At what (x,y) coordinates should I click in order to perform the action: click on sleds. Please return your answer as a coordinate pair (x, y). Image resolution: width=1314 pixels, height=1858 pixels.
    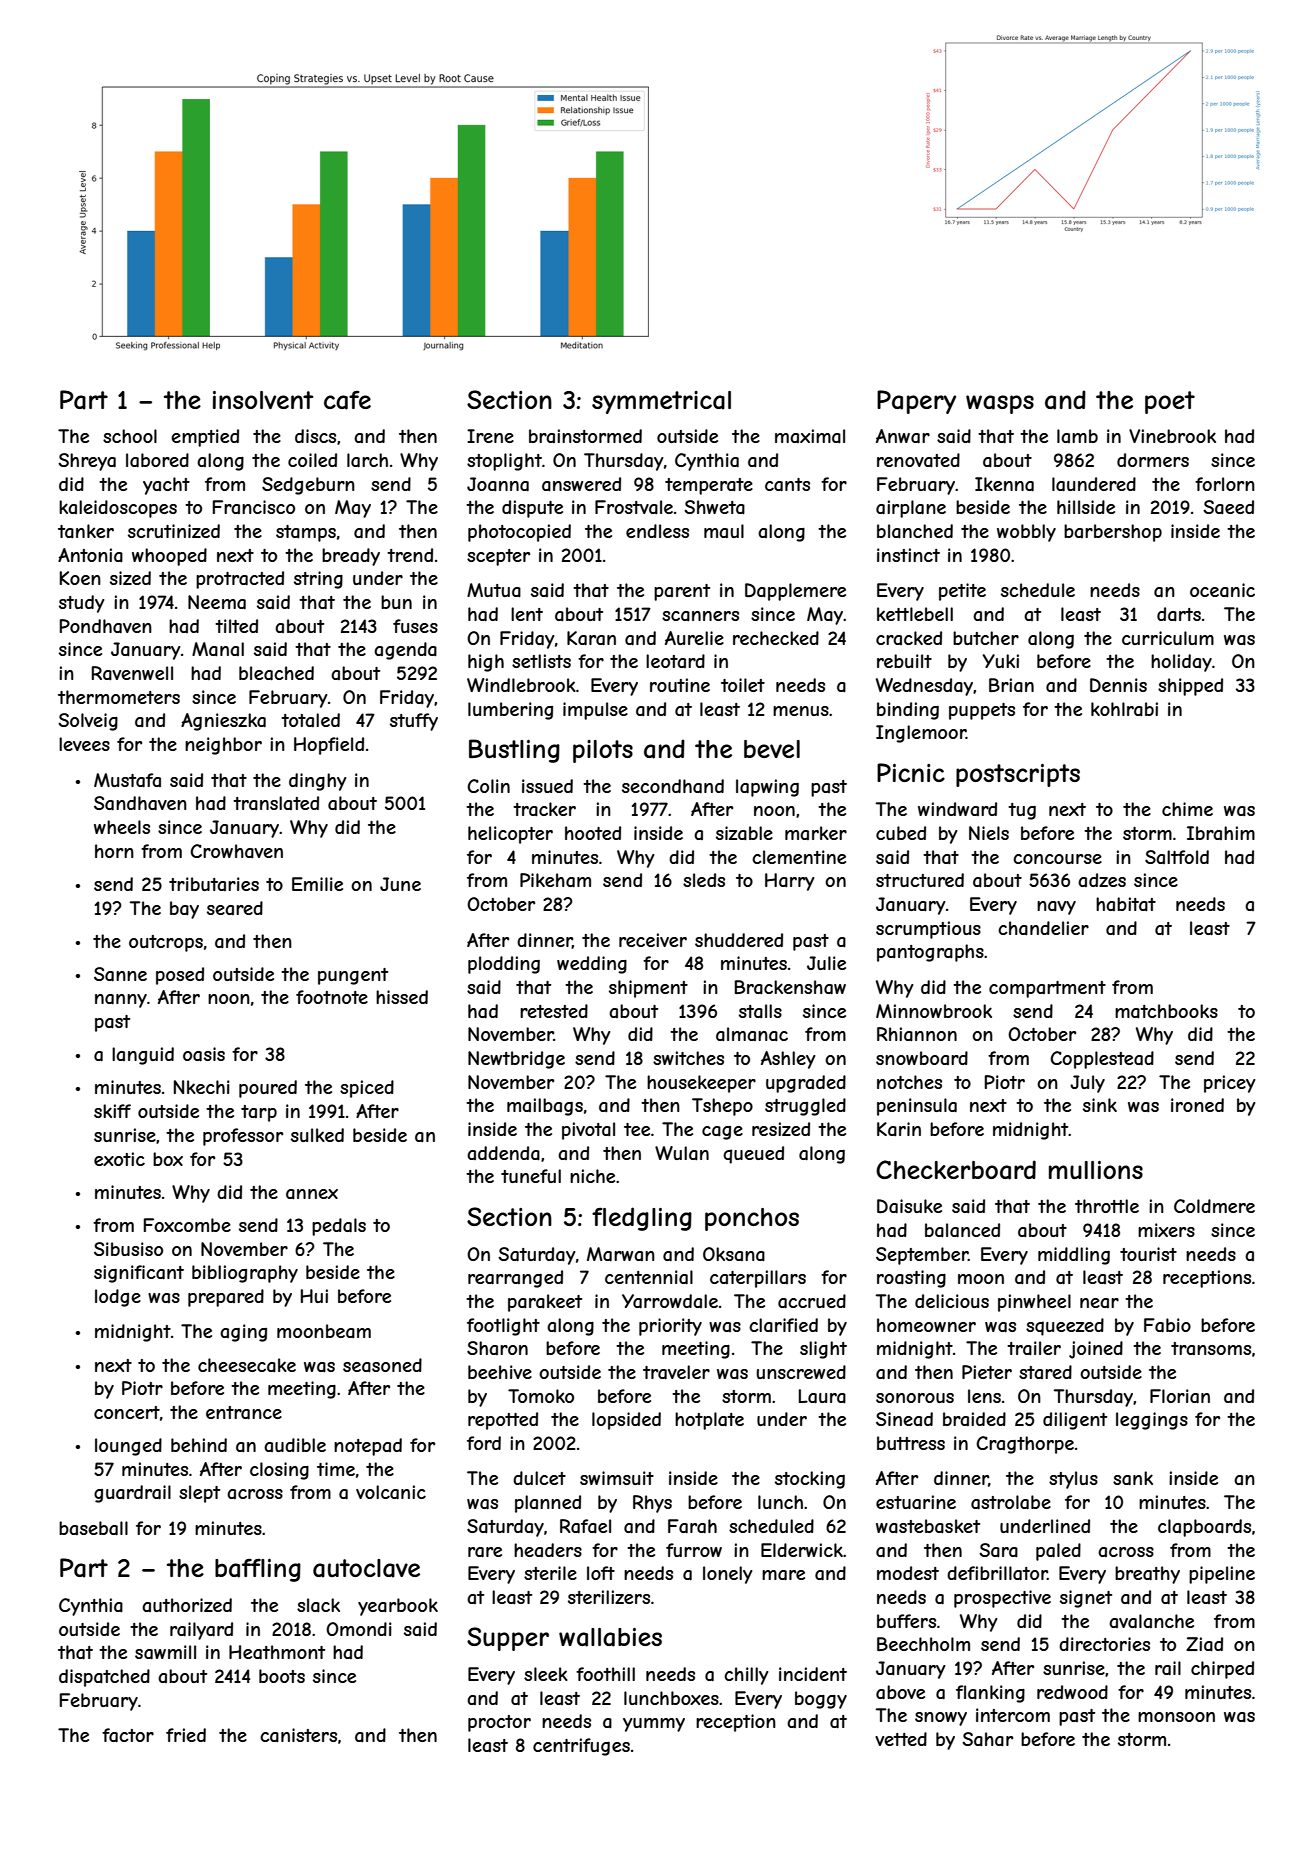
    Looking at the image, I should click on (704, 880).
